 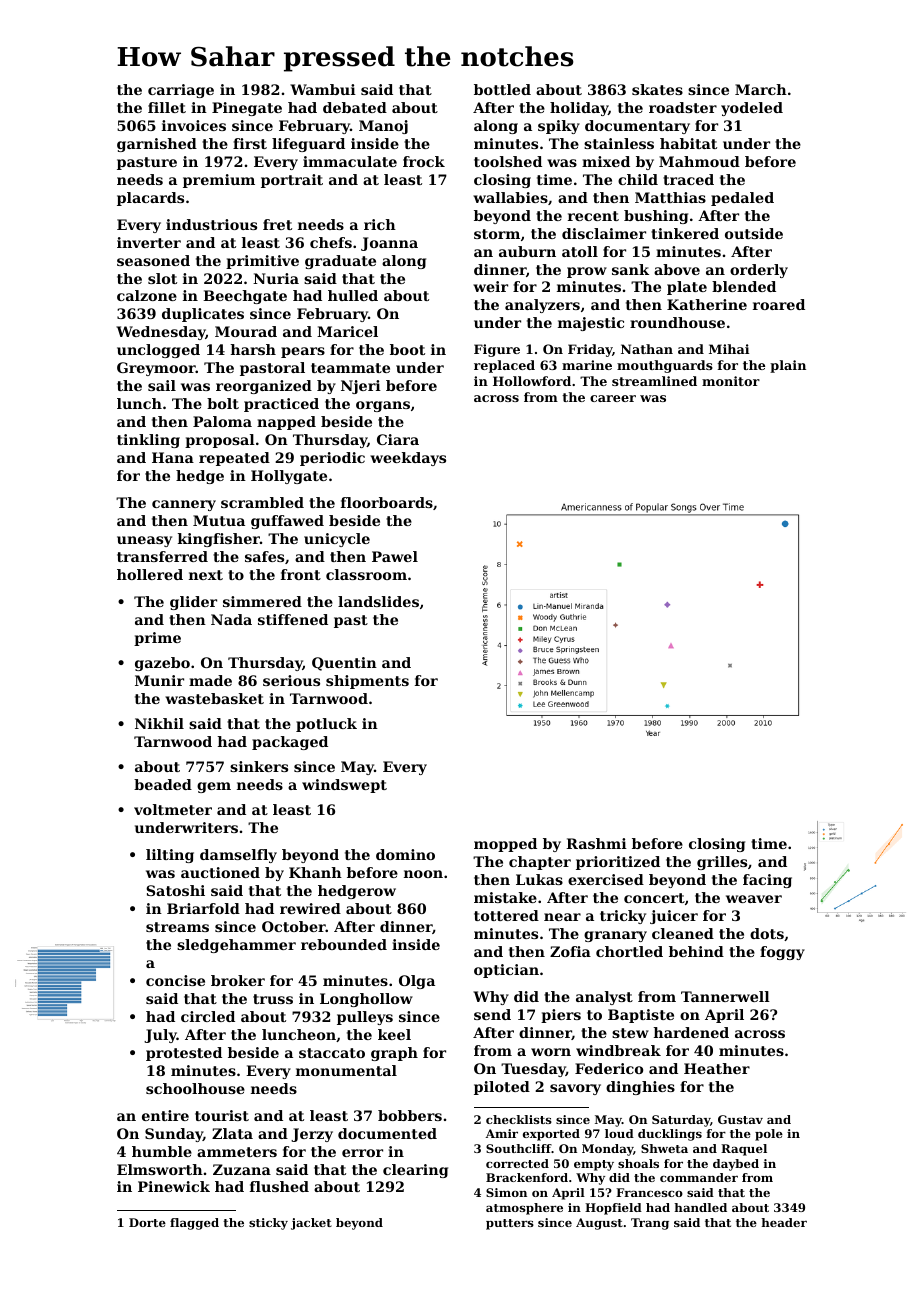 What do you see at coordinates (510, 197) in the screenshot?
I see `wallabies` at bounding box center [510, 197].
